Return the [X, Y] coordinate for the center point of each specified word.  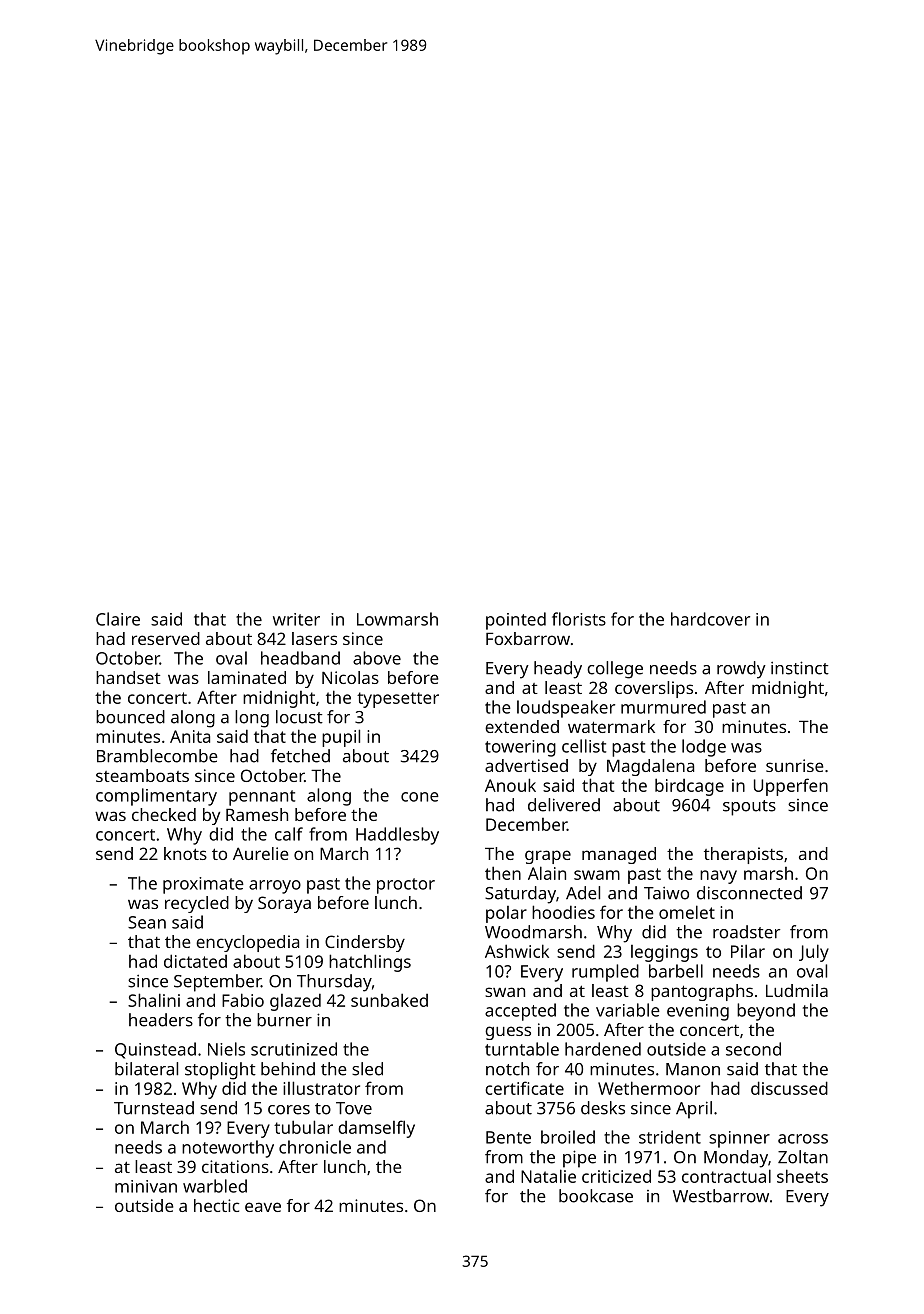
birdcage [689, 787]
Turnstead [154, 1108]
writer [296, 619]
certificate [524, 1088]
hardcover [710, 619]
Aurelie [261, 853]
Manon [693, 1069]
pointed [516, 621]
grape [548, 857]
